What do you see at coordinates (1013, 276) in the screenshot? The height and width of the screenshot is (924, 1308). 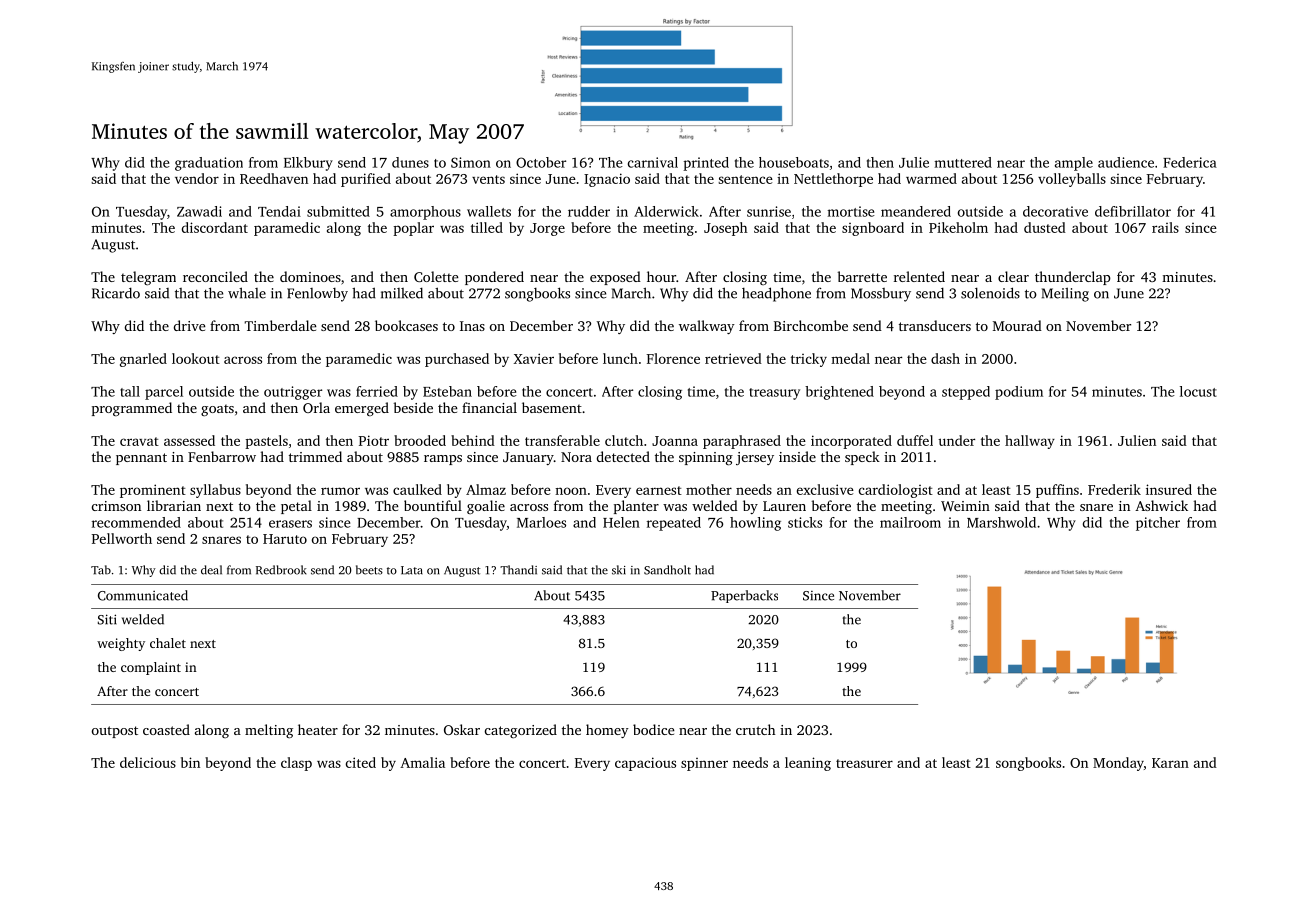 I see `clear` at bounding box center [1013, 276].
